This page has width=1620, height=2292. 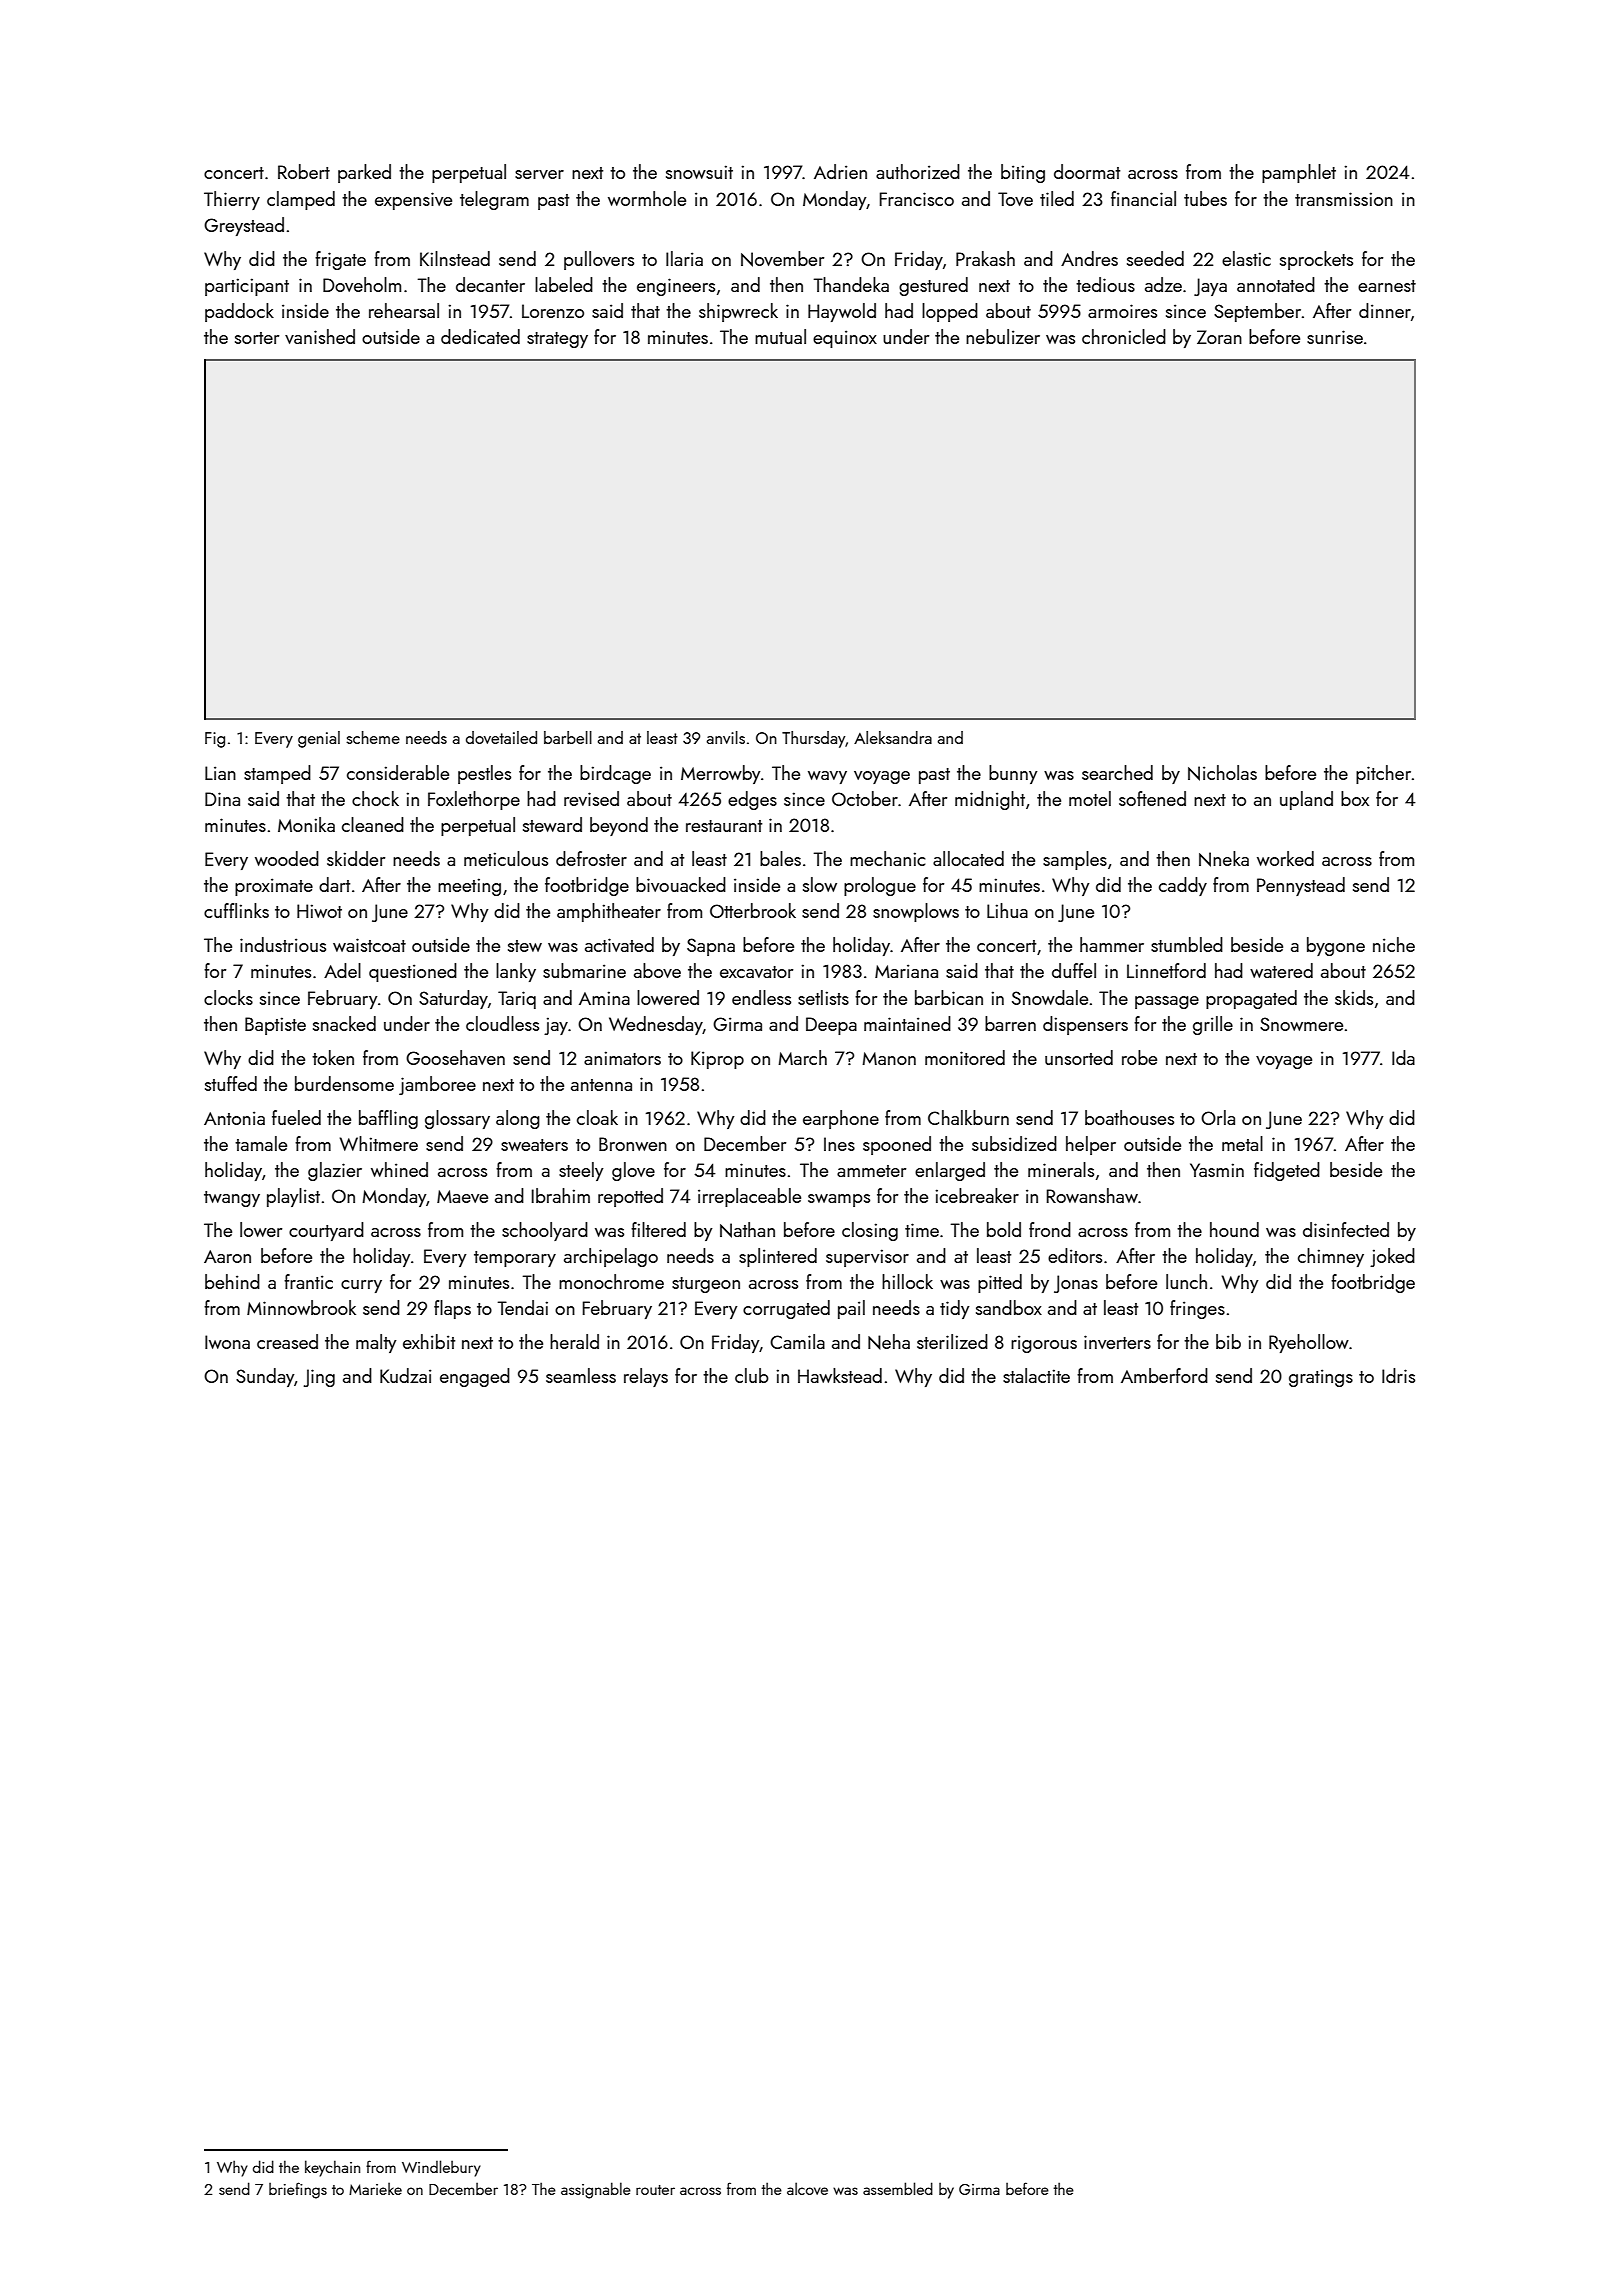 What do you see at coordinates (747, 1230) in the page?
I see `Nathan` at bounding box center [747, 1230].
